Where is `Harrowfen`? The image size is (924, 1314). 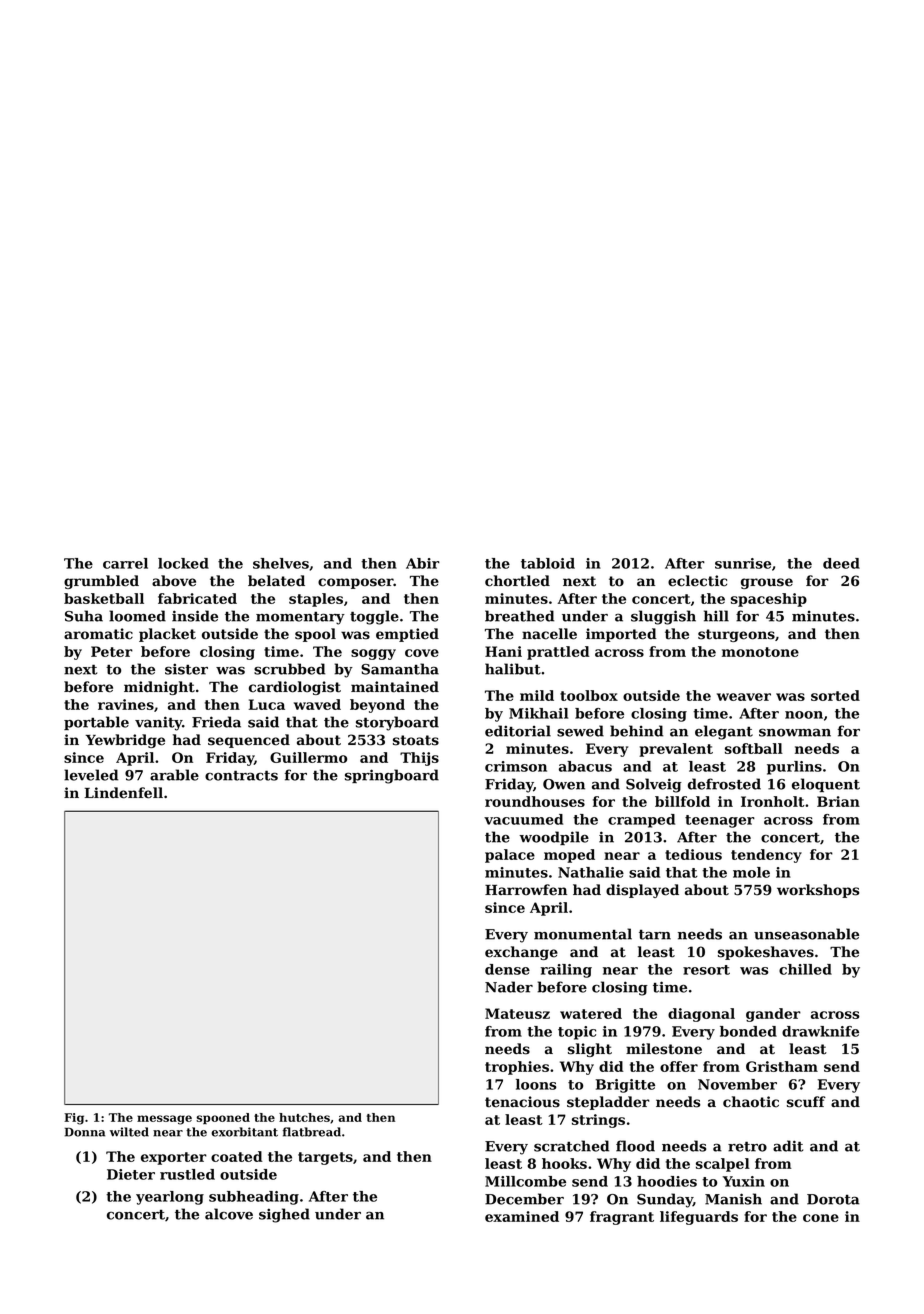 Harrowfen is located at coordinates (526, 890).
